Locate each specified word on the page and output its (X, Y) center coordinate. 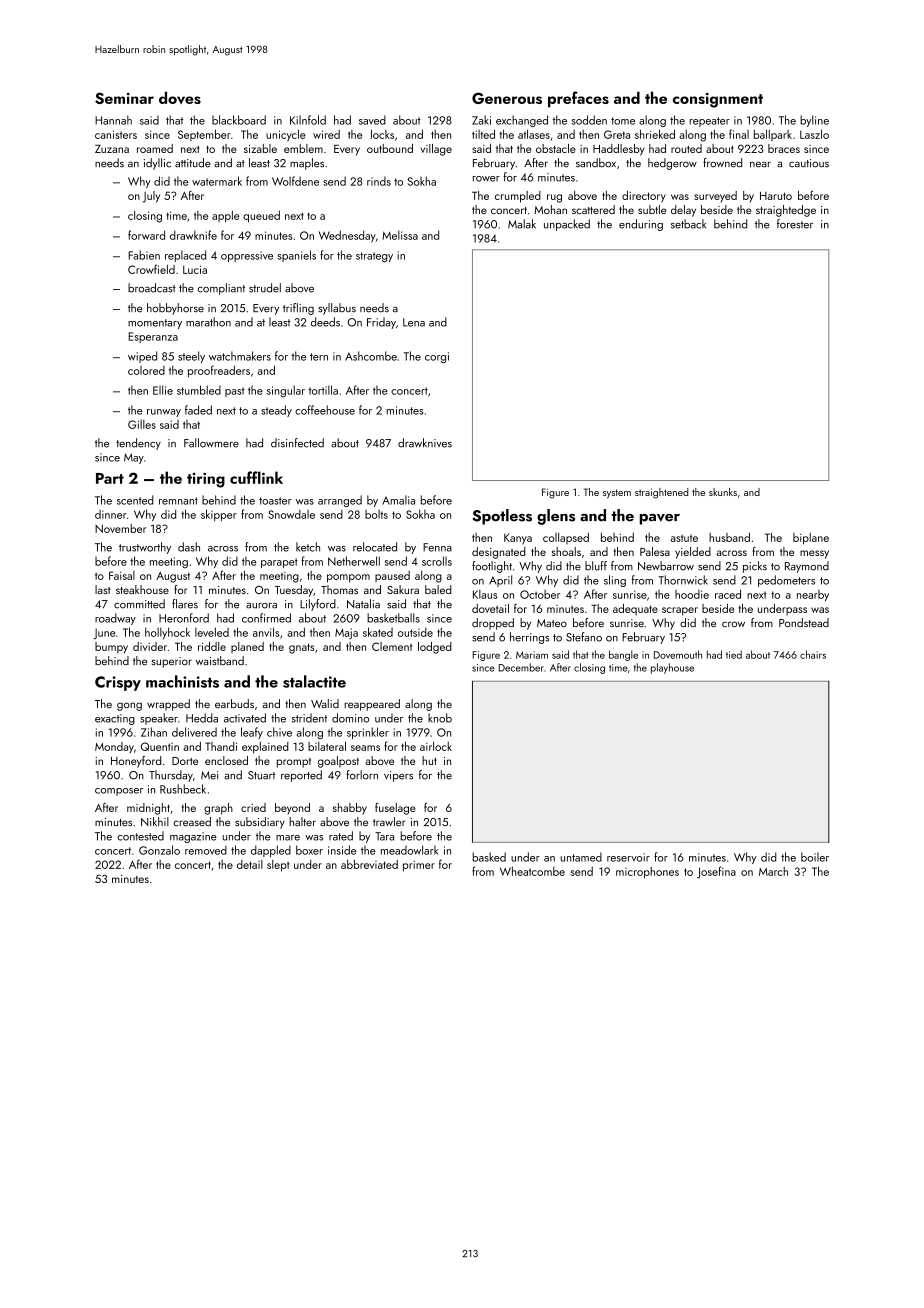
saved (372, 120)
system (617, 494)
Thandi (221, 746)
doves (180, 97)
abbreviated (369, 864)
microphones (647, 873)
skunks (723, 492)
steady (276, 411)
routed (686, 148)
